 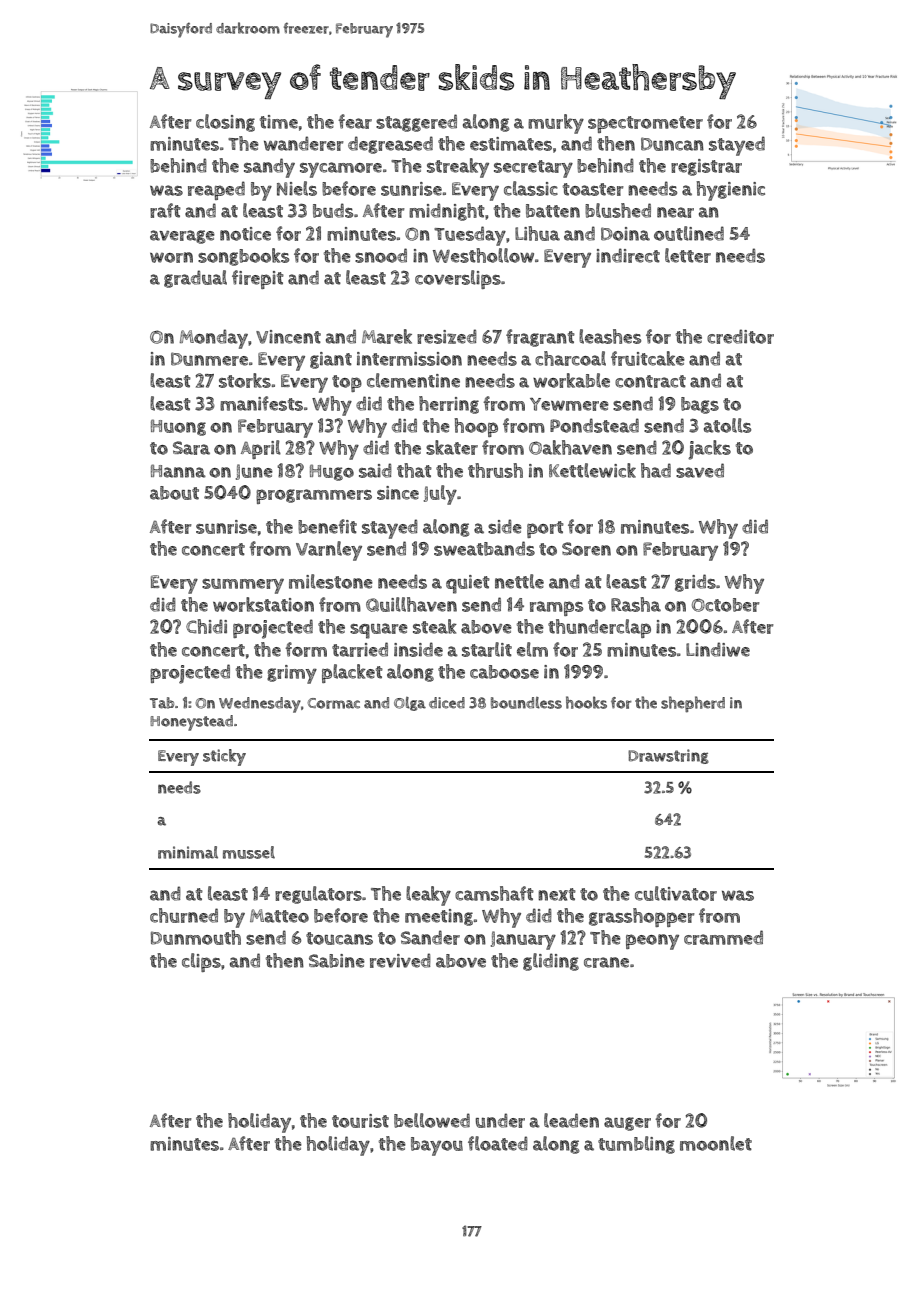 What do you see at coordinates (416, 123) in the image?
I see `staggered` at bounding box center [416, 123].
